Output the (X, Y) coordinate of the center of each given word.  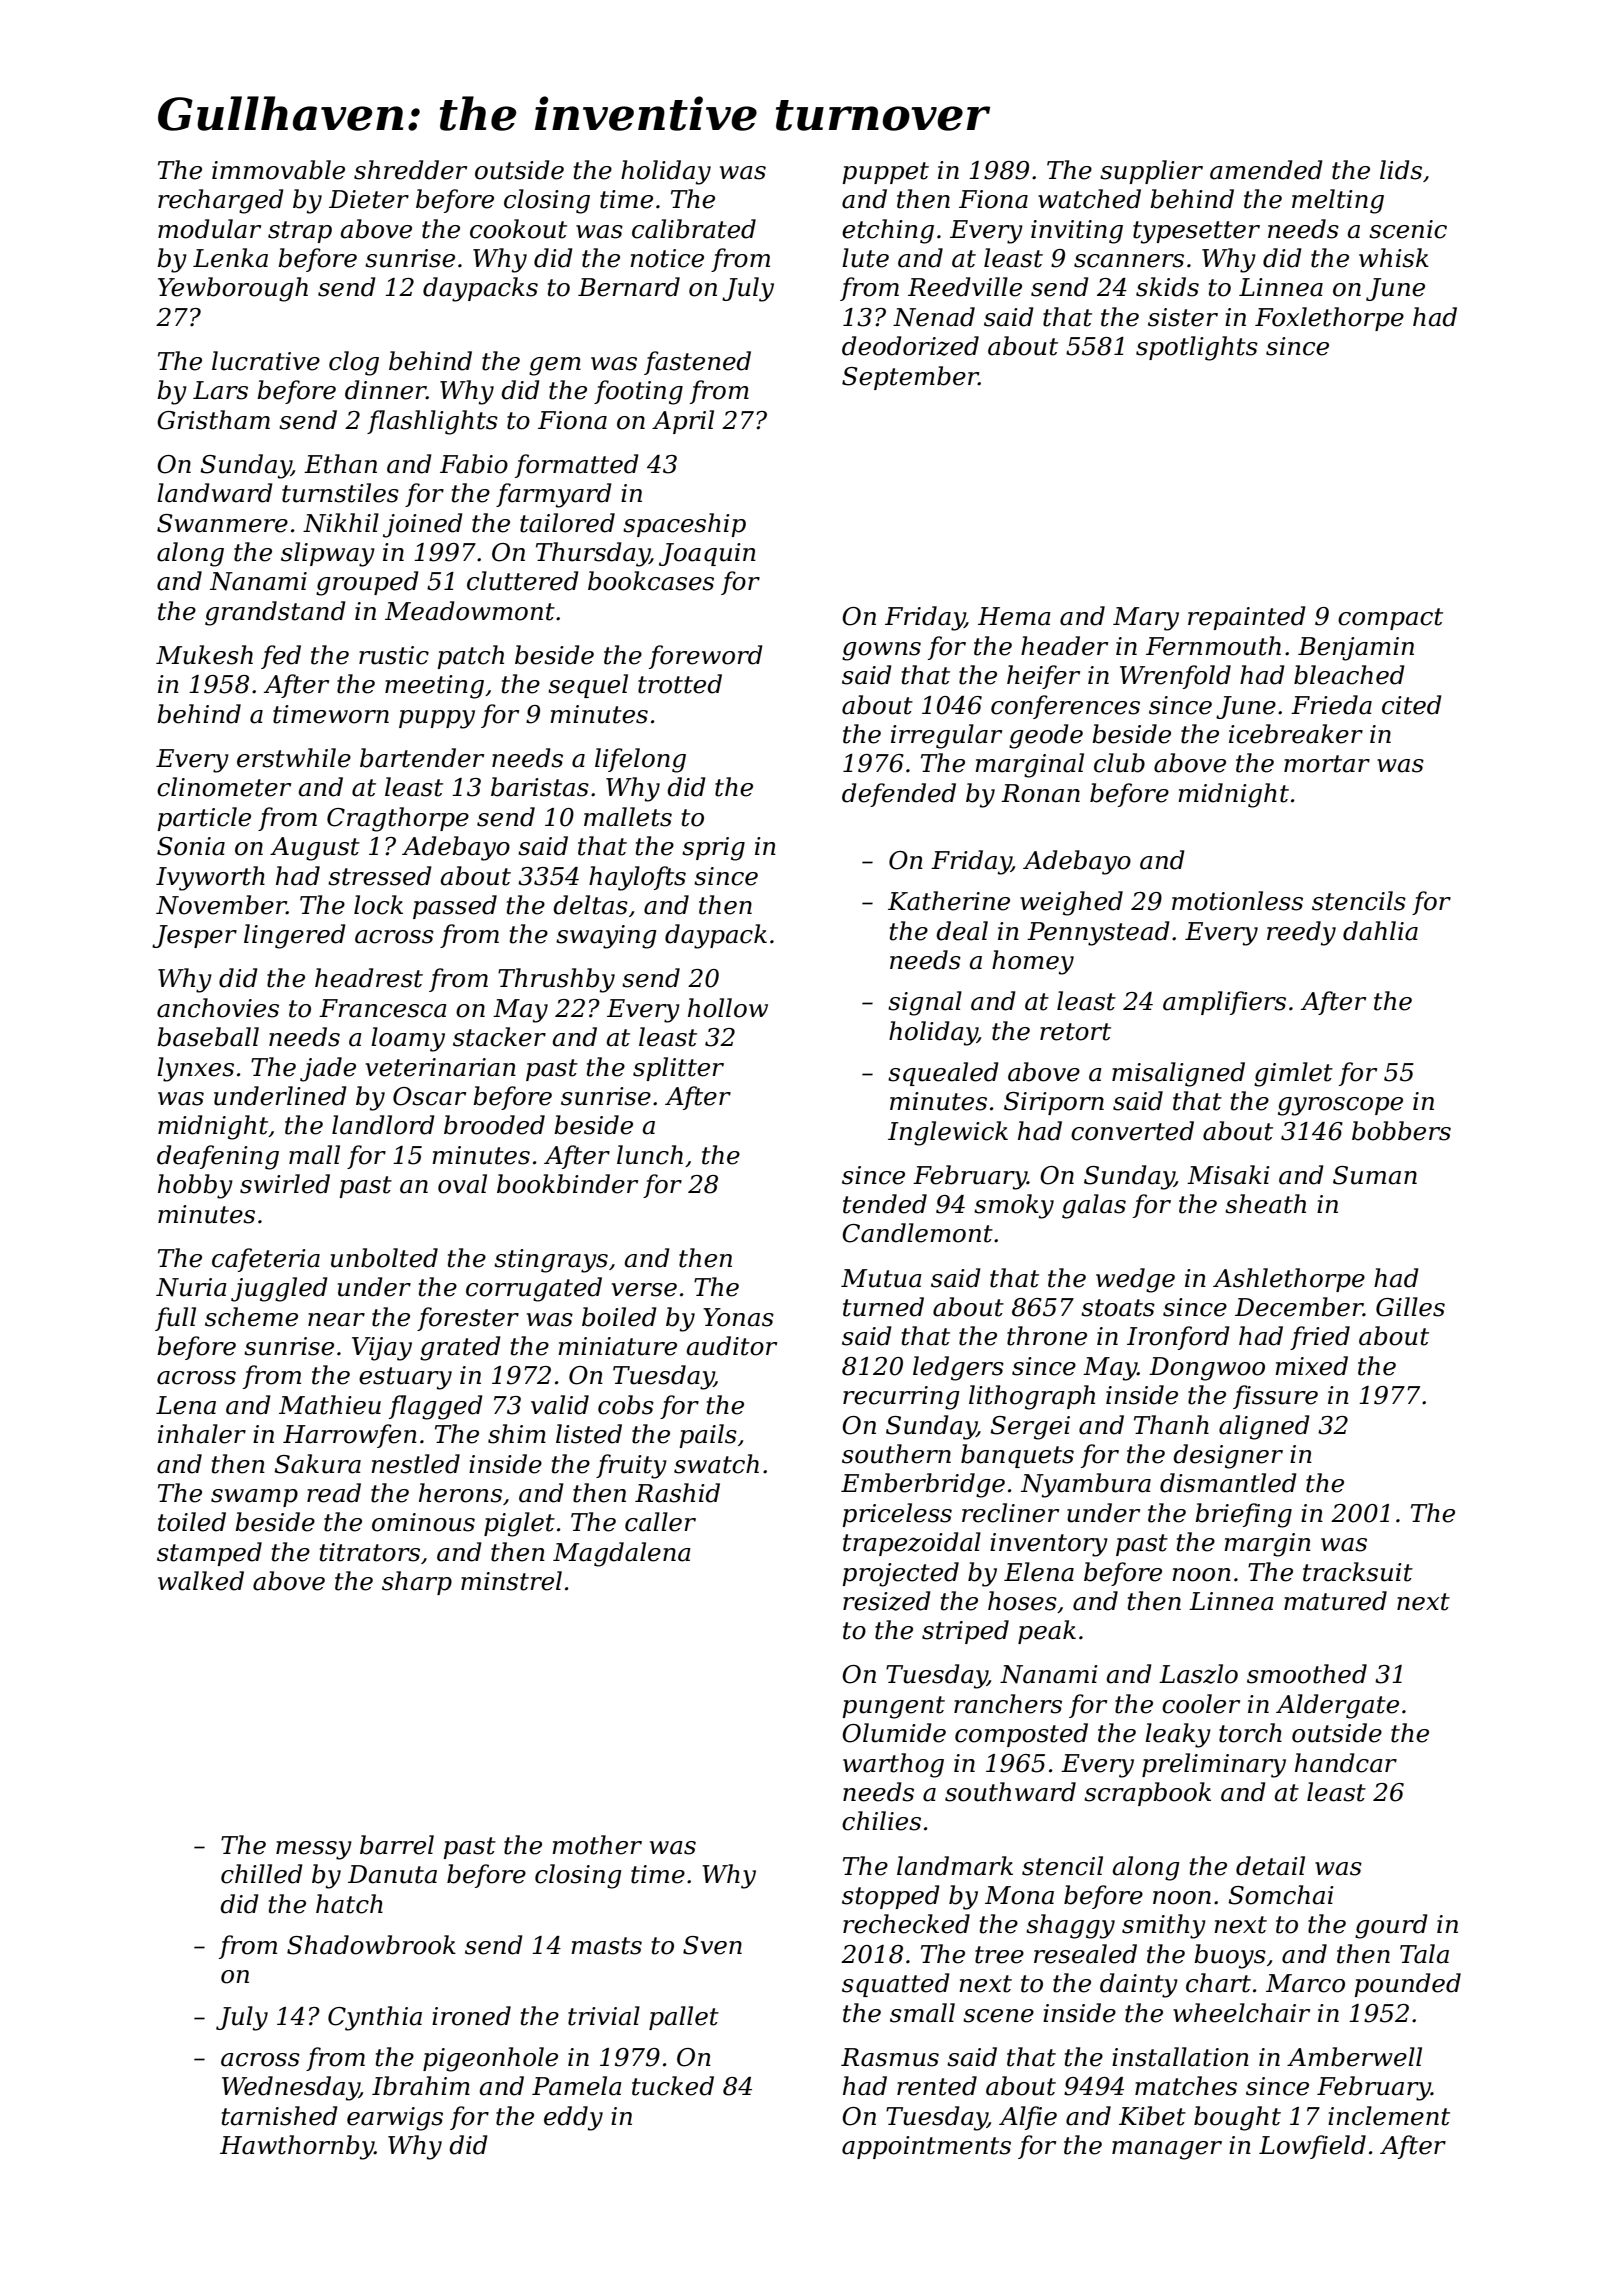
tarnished (280, 2116)
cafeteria (266, 1260)
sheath (1265, 1204)
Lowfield (1312, 2147)
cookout (518, 229)
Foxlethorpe (1329, 319)
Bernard (629, 287)
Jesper (194, 936)
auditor (731, 1346)
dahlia (1380, 931)
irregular (946, 736)
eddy (573, 2118)
